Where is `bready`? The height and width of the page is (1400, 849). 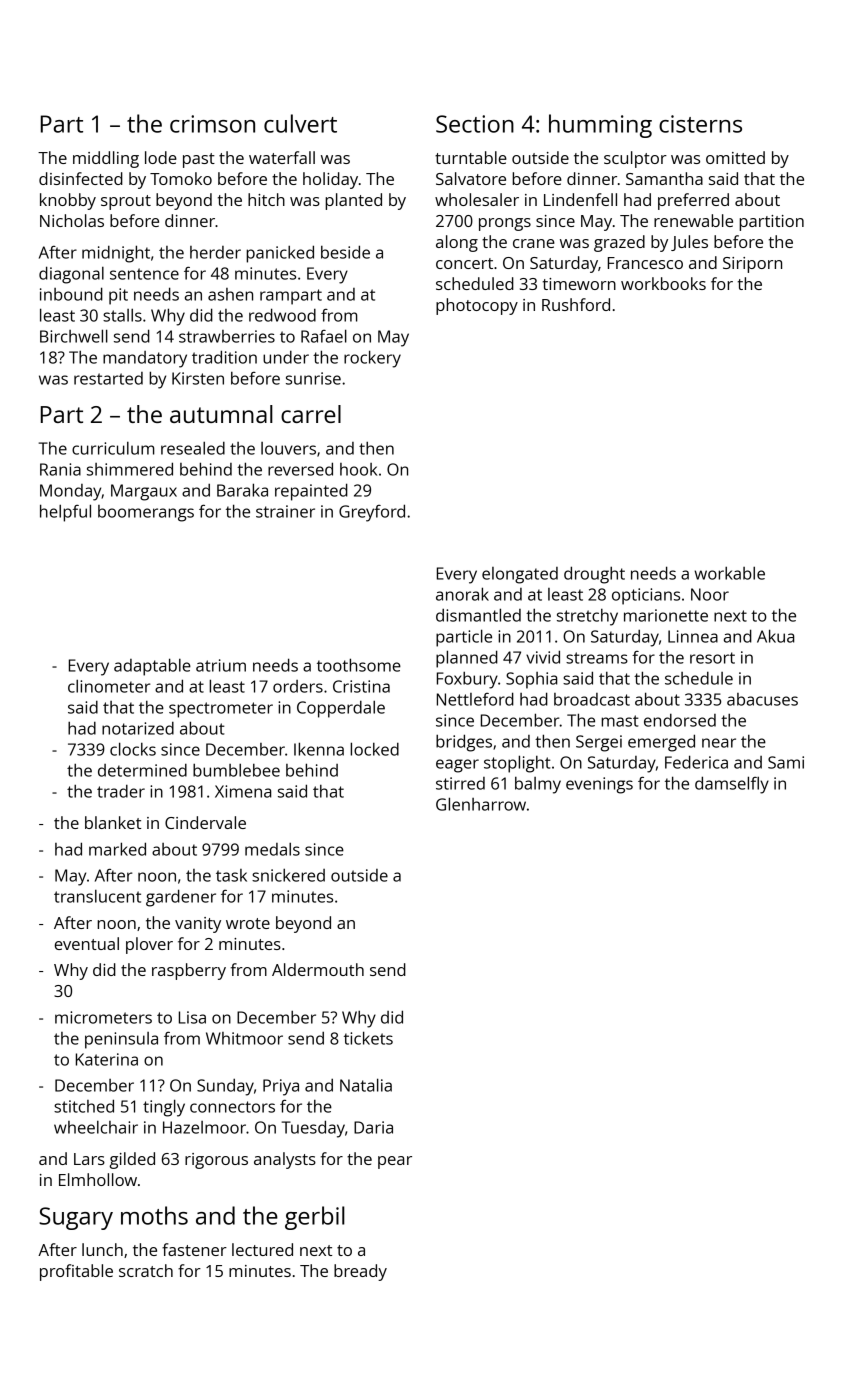 bready is located at coordinates (360, 1272).
